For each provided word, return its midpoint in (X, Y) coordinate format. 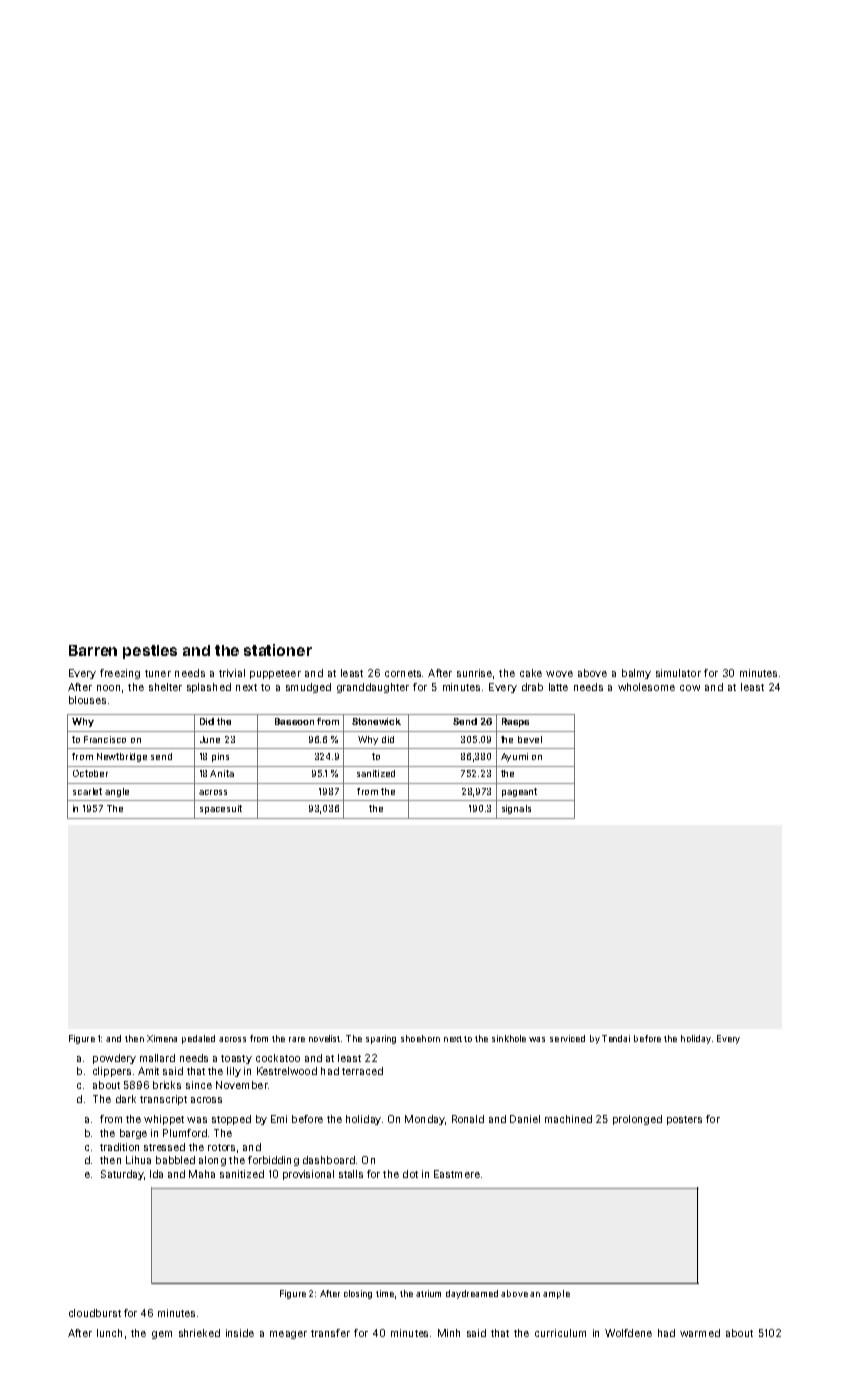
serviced (567, 1038)
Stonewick (376, 721)
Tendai (616, 1038)
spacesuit (221, 809)
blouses (87, 700)
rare (297, 1039)
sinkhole (509, 1038)
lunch (109, 1333)
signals (516, 809)
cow (690, 688)
